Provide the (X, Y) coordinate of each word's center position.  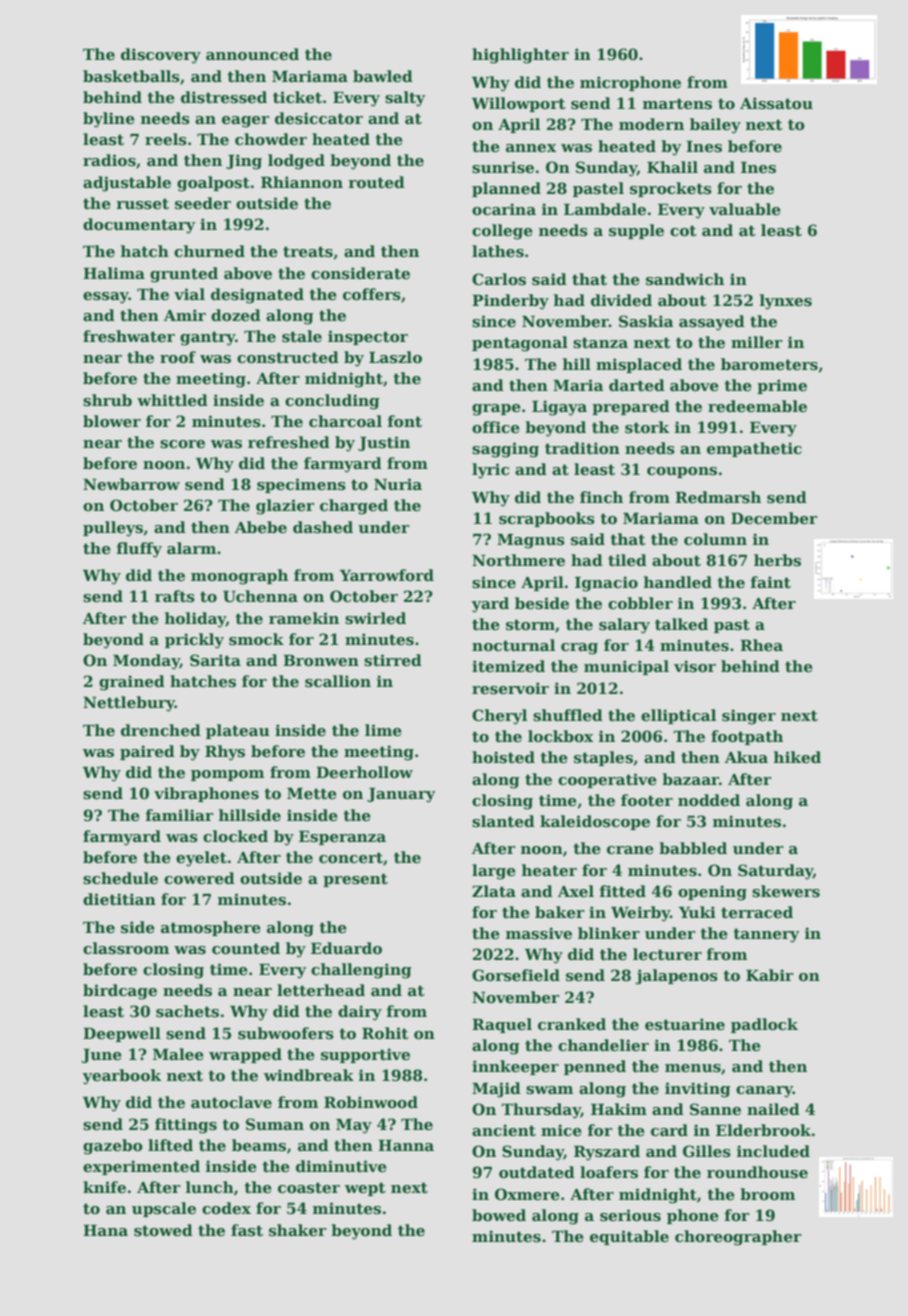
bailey (715, 126)
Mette (312, 793)
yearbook (121, 1077)
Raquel (502, 1025)
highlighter (520, 56)
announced (252, 54)
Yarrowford (387, 575)
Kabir (770, 975)
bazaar (690, 779)
